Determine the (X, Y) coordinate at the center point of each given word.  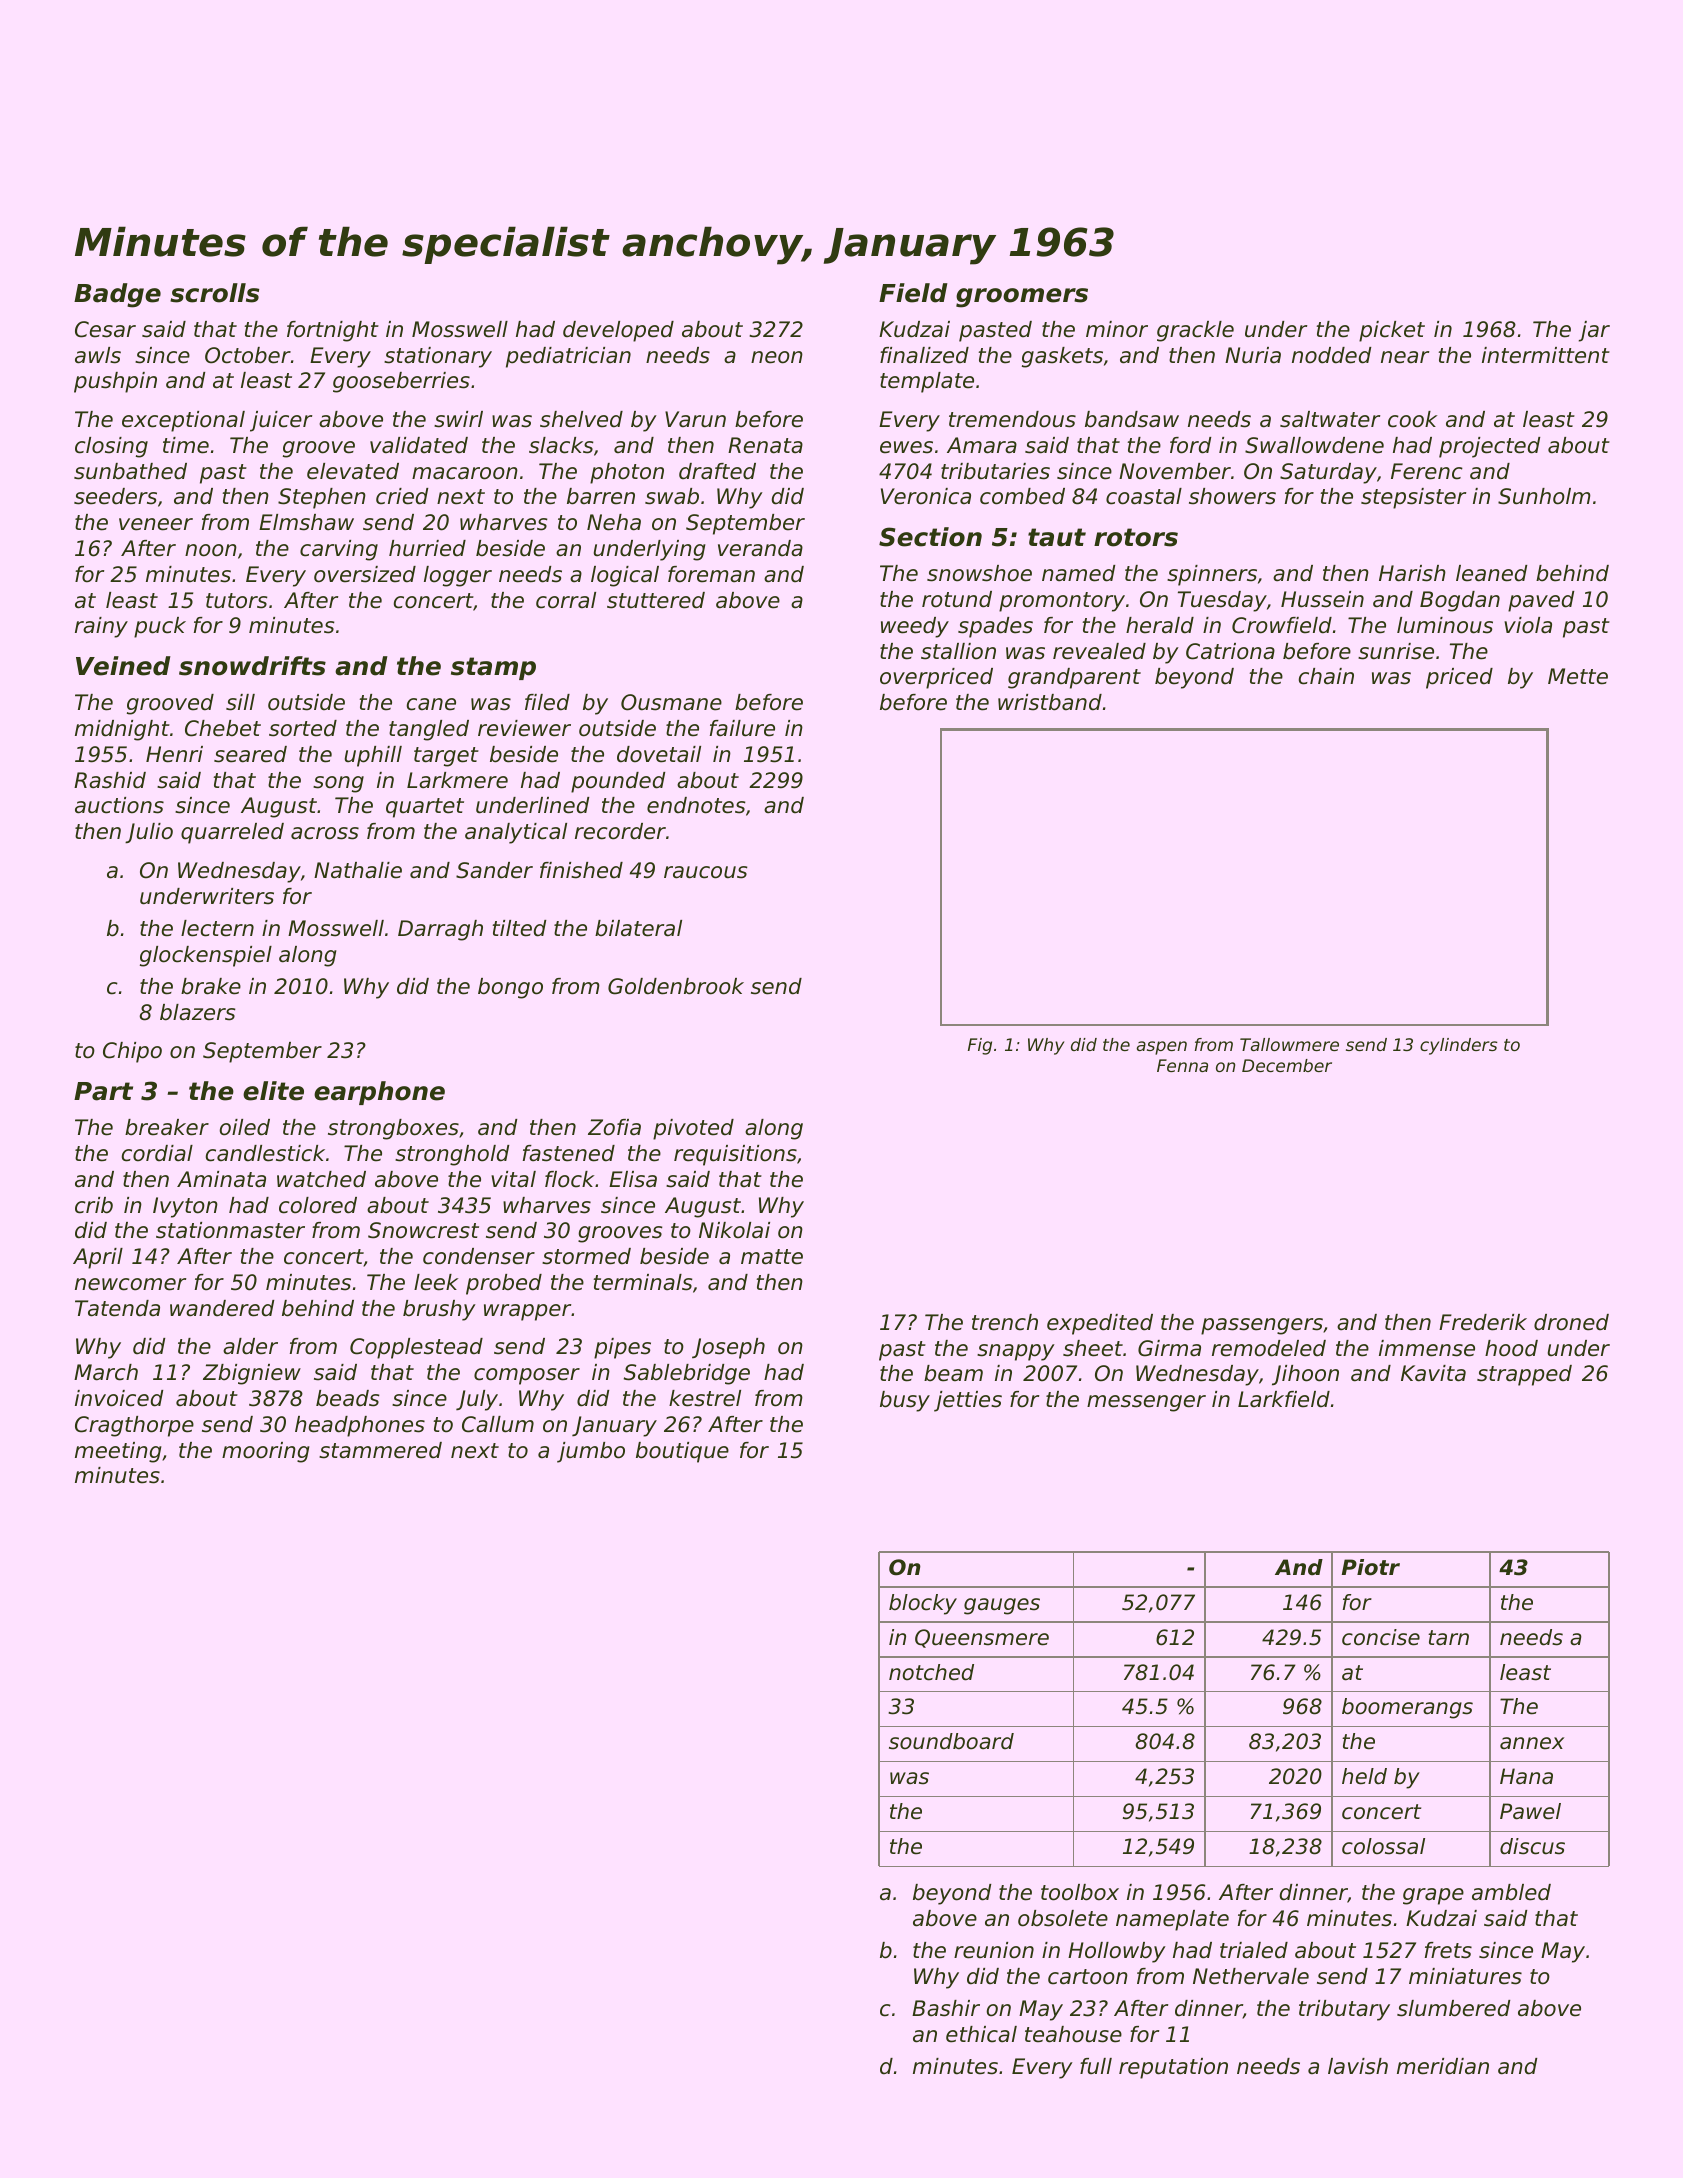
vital (513, 1179)
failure (742, 728)
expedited (1100, 1324)
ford (1190, 445)
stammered (380, 1450)
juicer (281, 421)
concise (1381, 1637)
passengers (1262, 1326)
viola (1528, 625)
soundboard (951, 1741)
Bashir (946, 2008)
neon (777, 357)
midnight (122, 730)
